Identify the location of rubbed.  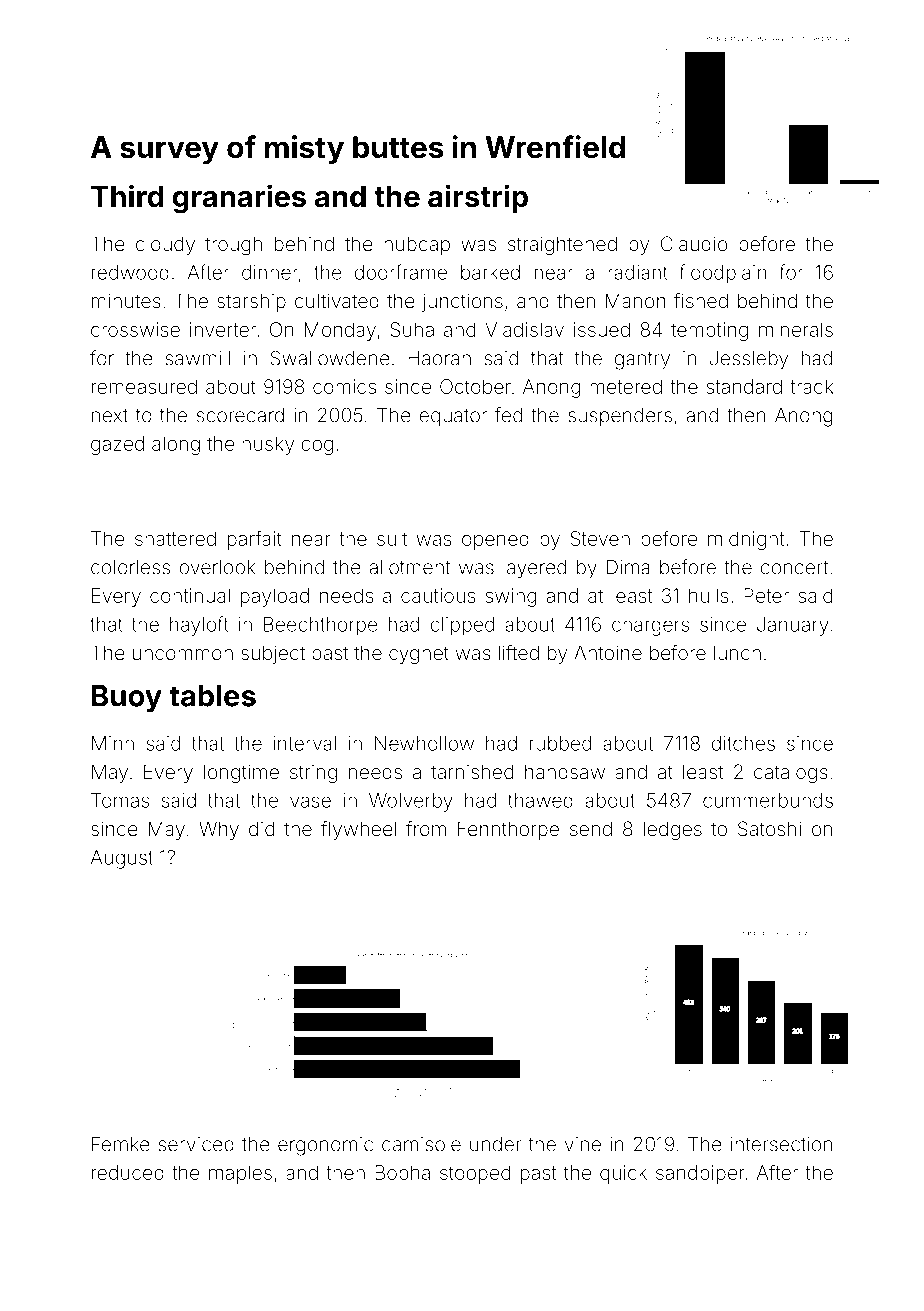
(560, 743).
